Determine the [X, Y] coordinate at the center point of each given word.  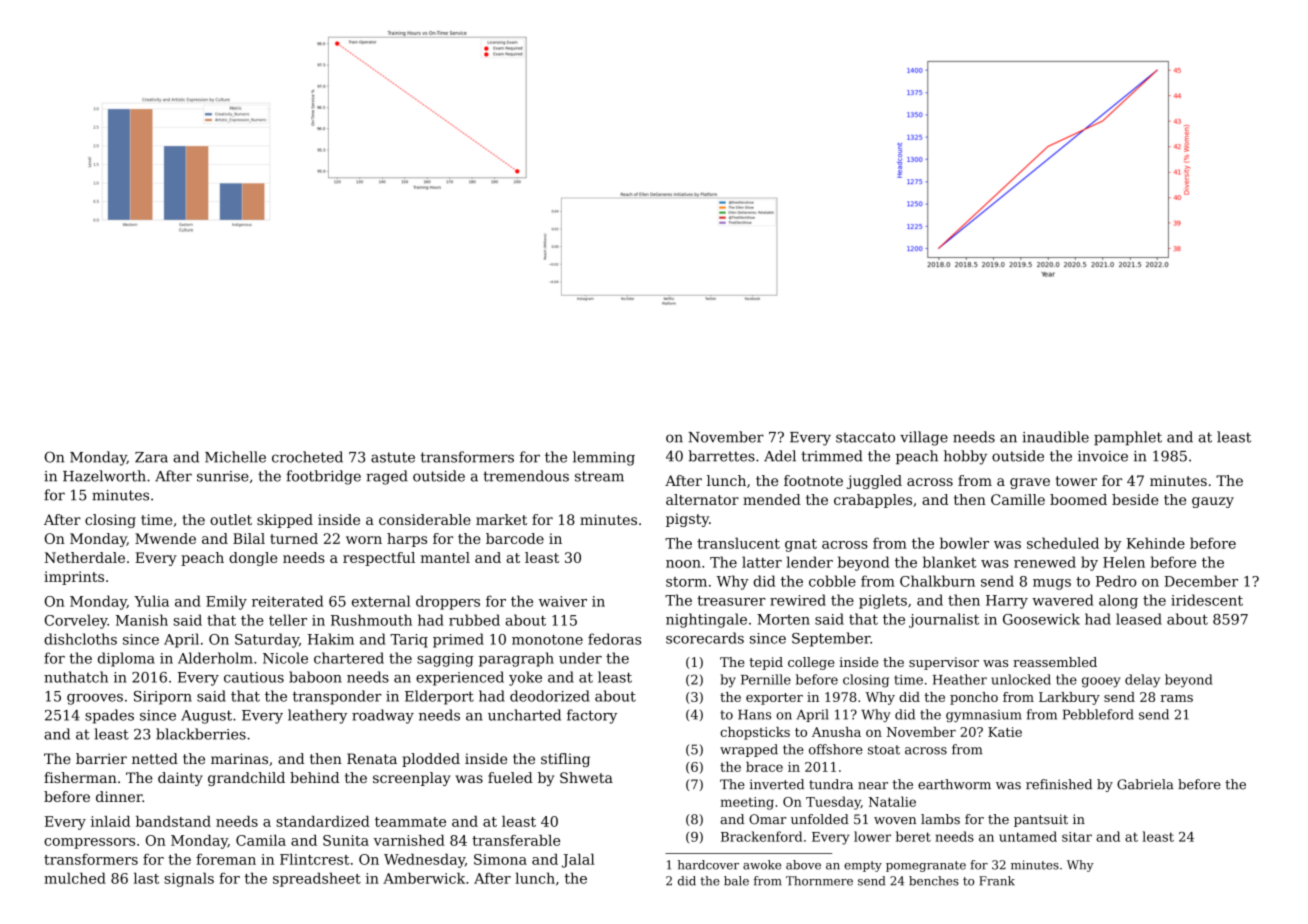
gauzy [1213, 502]
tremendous [526, 476]
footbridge [323, 477]
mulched [75, 878]
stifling [565, 760]
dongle [253, 559]
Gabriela [1145, 784]
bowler [964, 543]
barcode [515, 538]
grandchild [246, 779]
